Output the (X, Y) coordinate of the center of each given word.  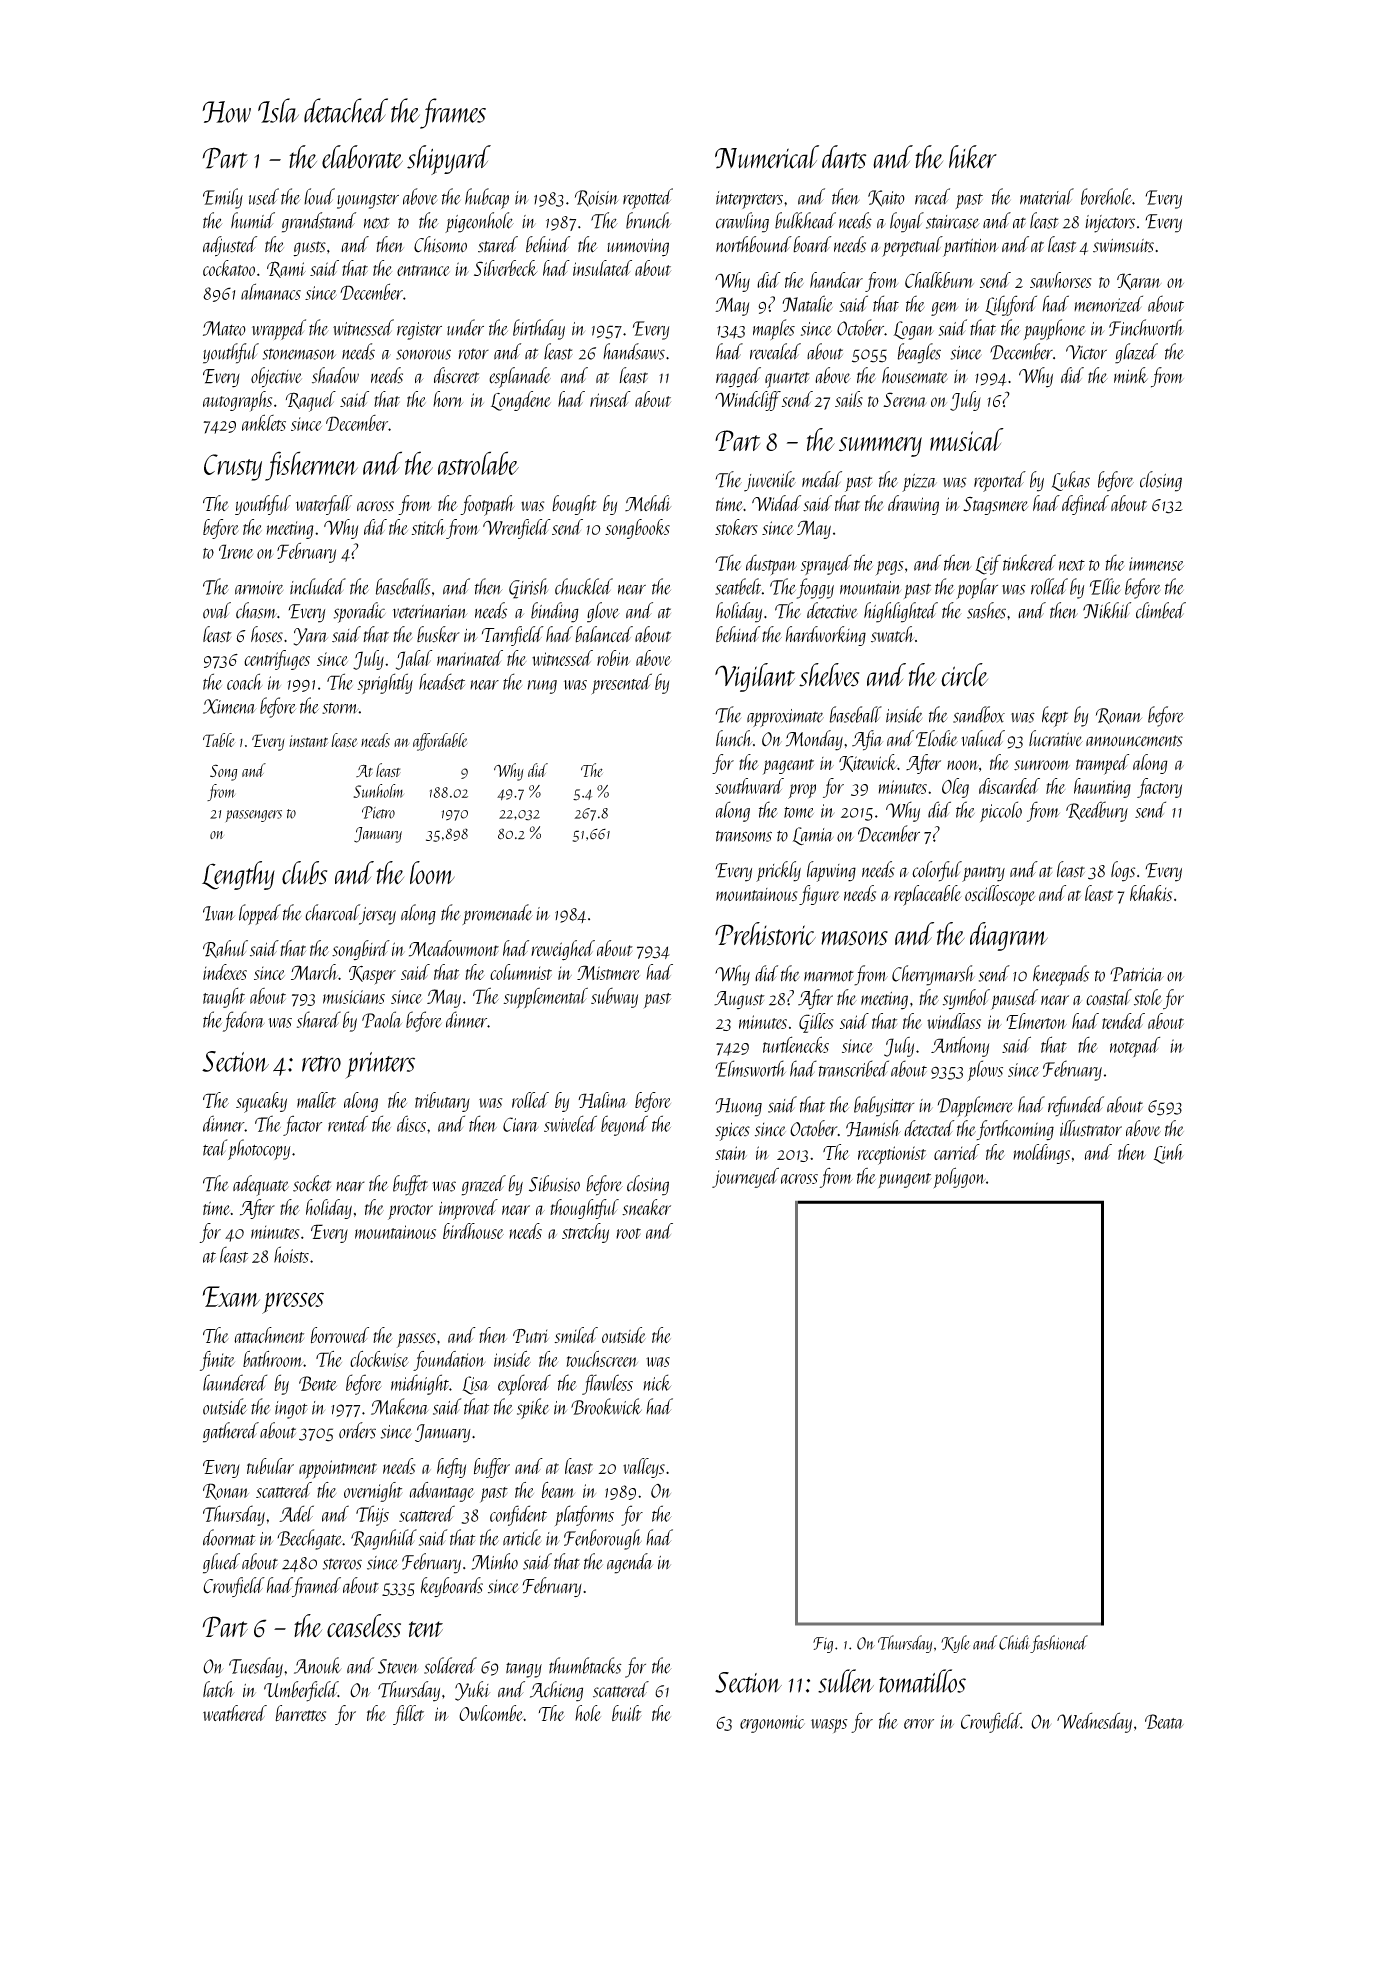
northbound (754, 244)
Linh (1169, 1154)
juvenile (770, 481)
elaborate (362, 157)
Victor (1086, 352)
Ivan (219, 913)
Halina (602, 1100)
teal (215, 1147)
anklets (264, 422)
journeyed (745, 1177)
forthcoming (1015, 1130)
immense (1156, 564)
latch (219, 1689)
